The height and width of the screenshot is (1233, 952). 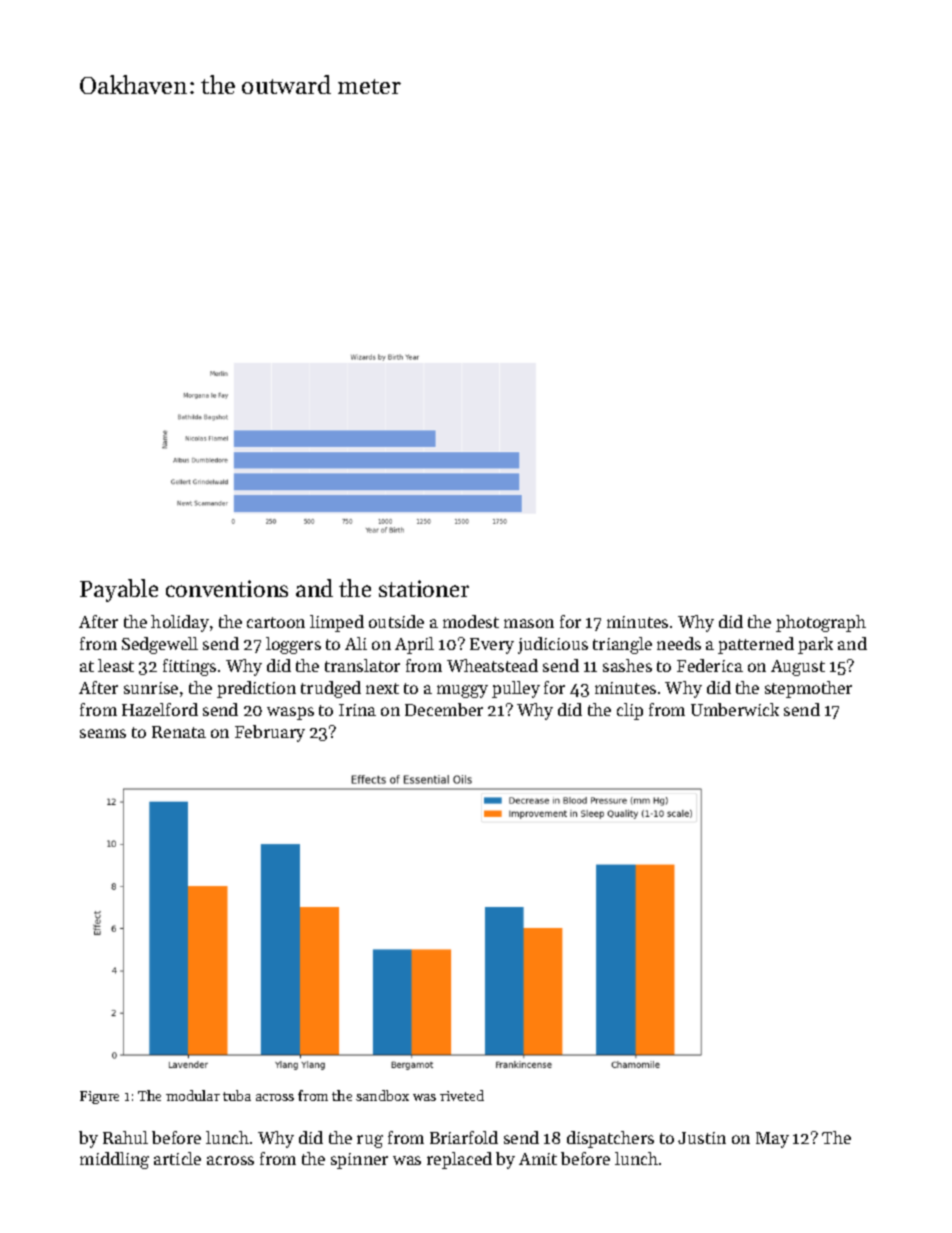 I want to click on tuba, so click(x=237, y=1095).
